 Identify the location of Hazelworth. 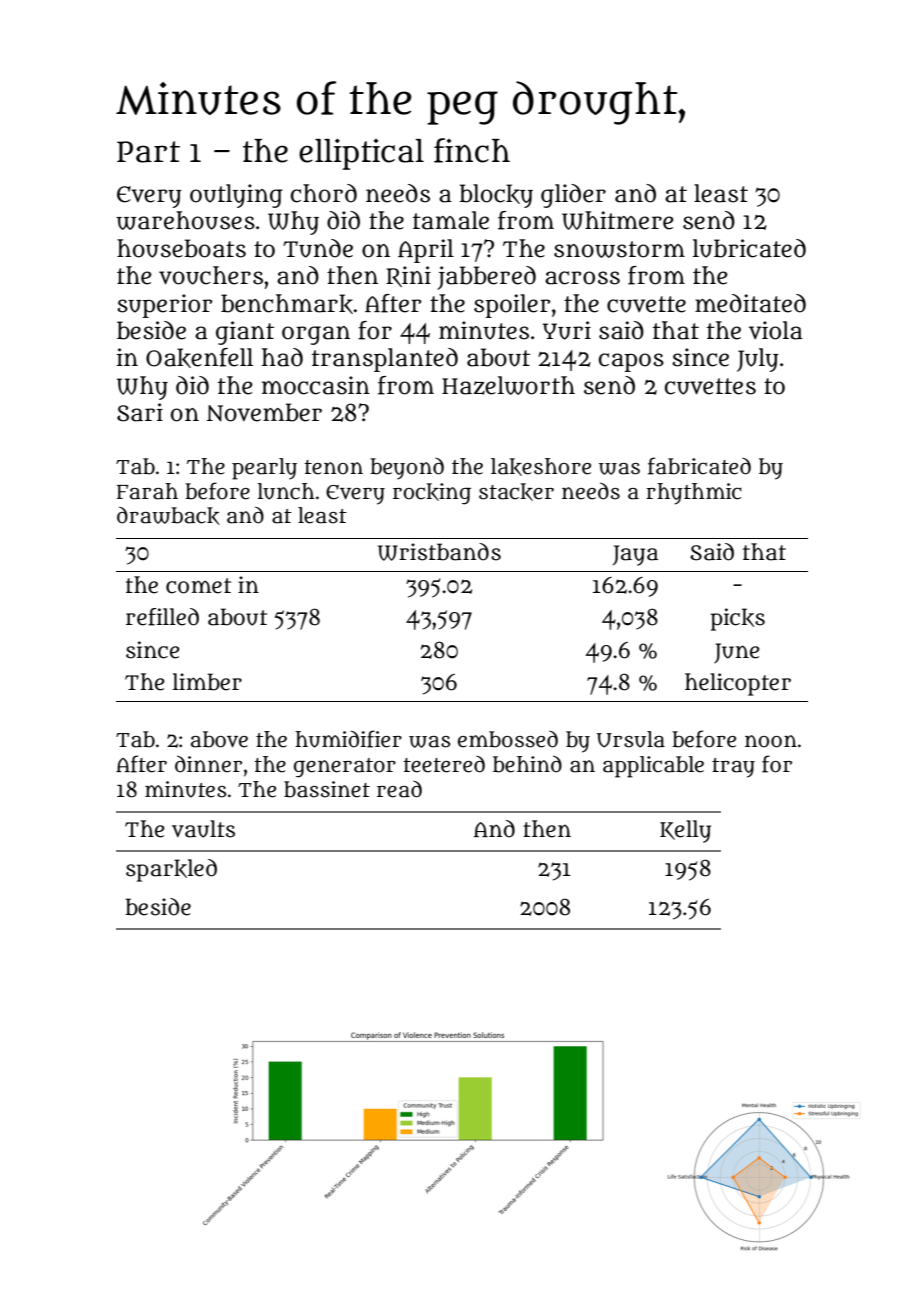
(508, 385).
